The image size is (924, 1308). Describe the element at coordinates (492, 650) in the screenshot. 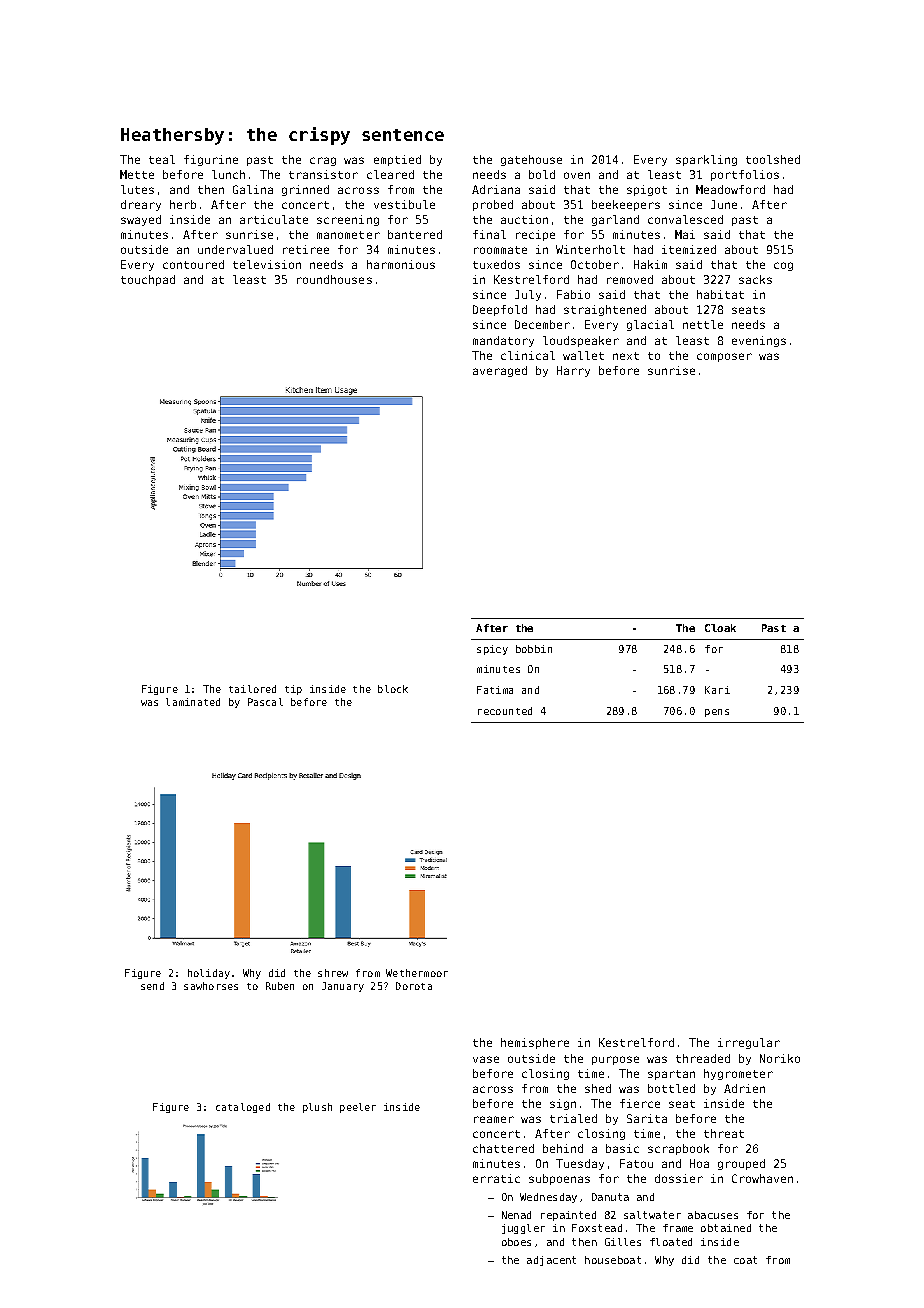

I see `spicy` at that location.
